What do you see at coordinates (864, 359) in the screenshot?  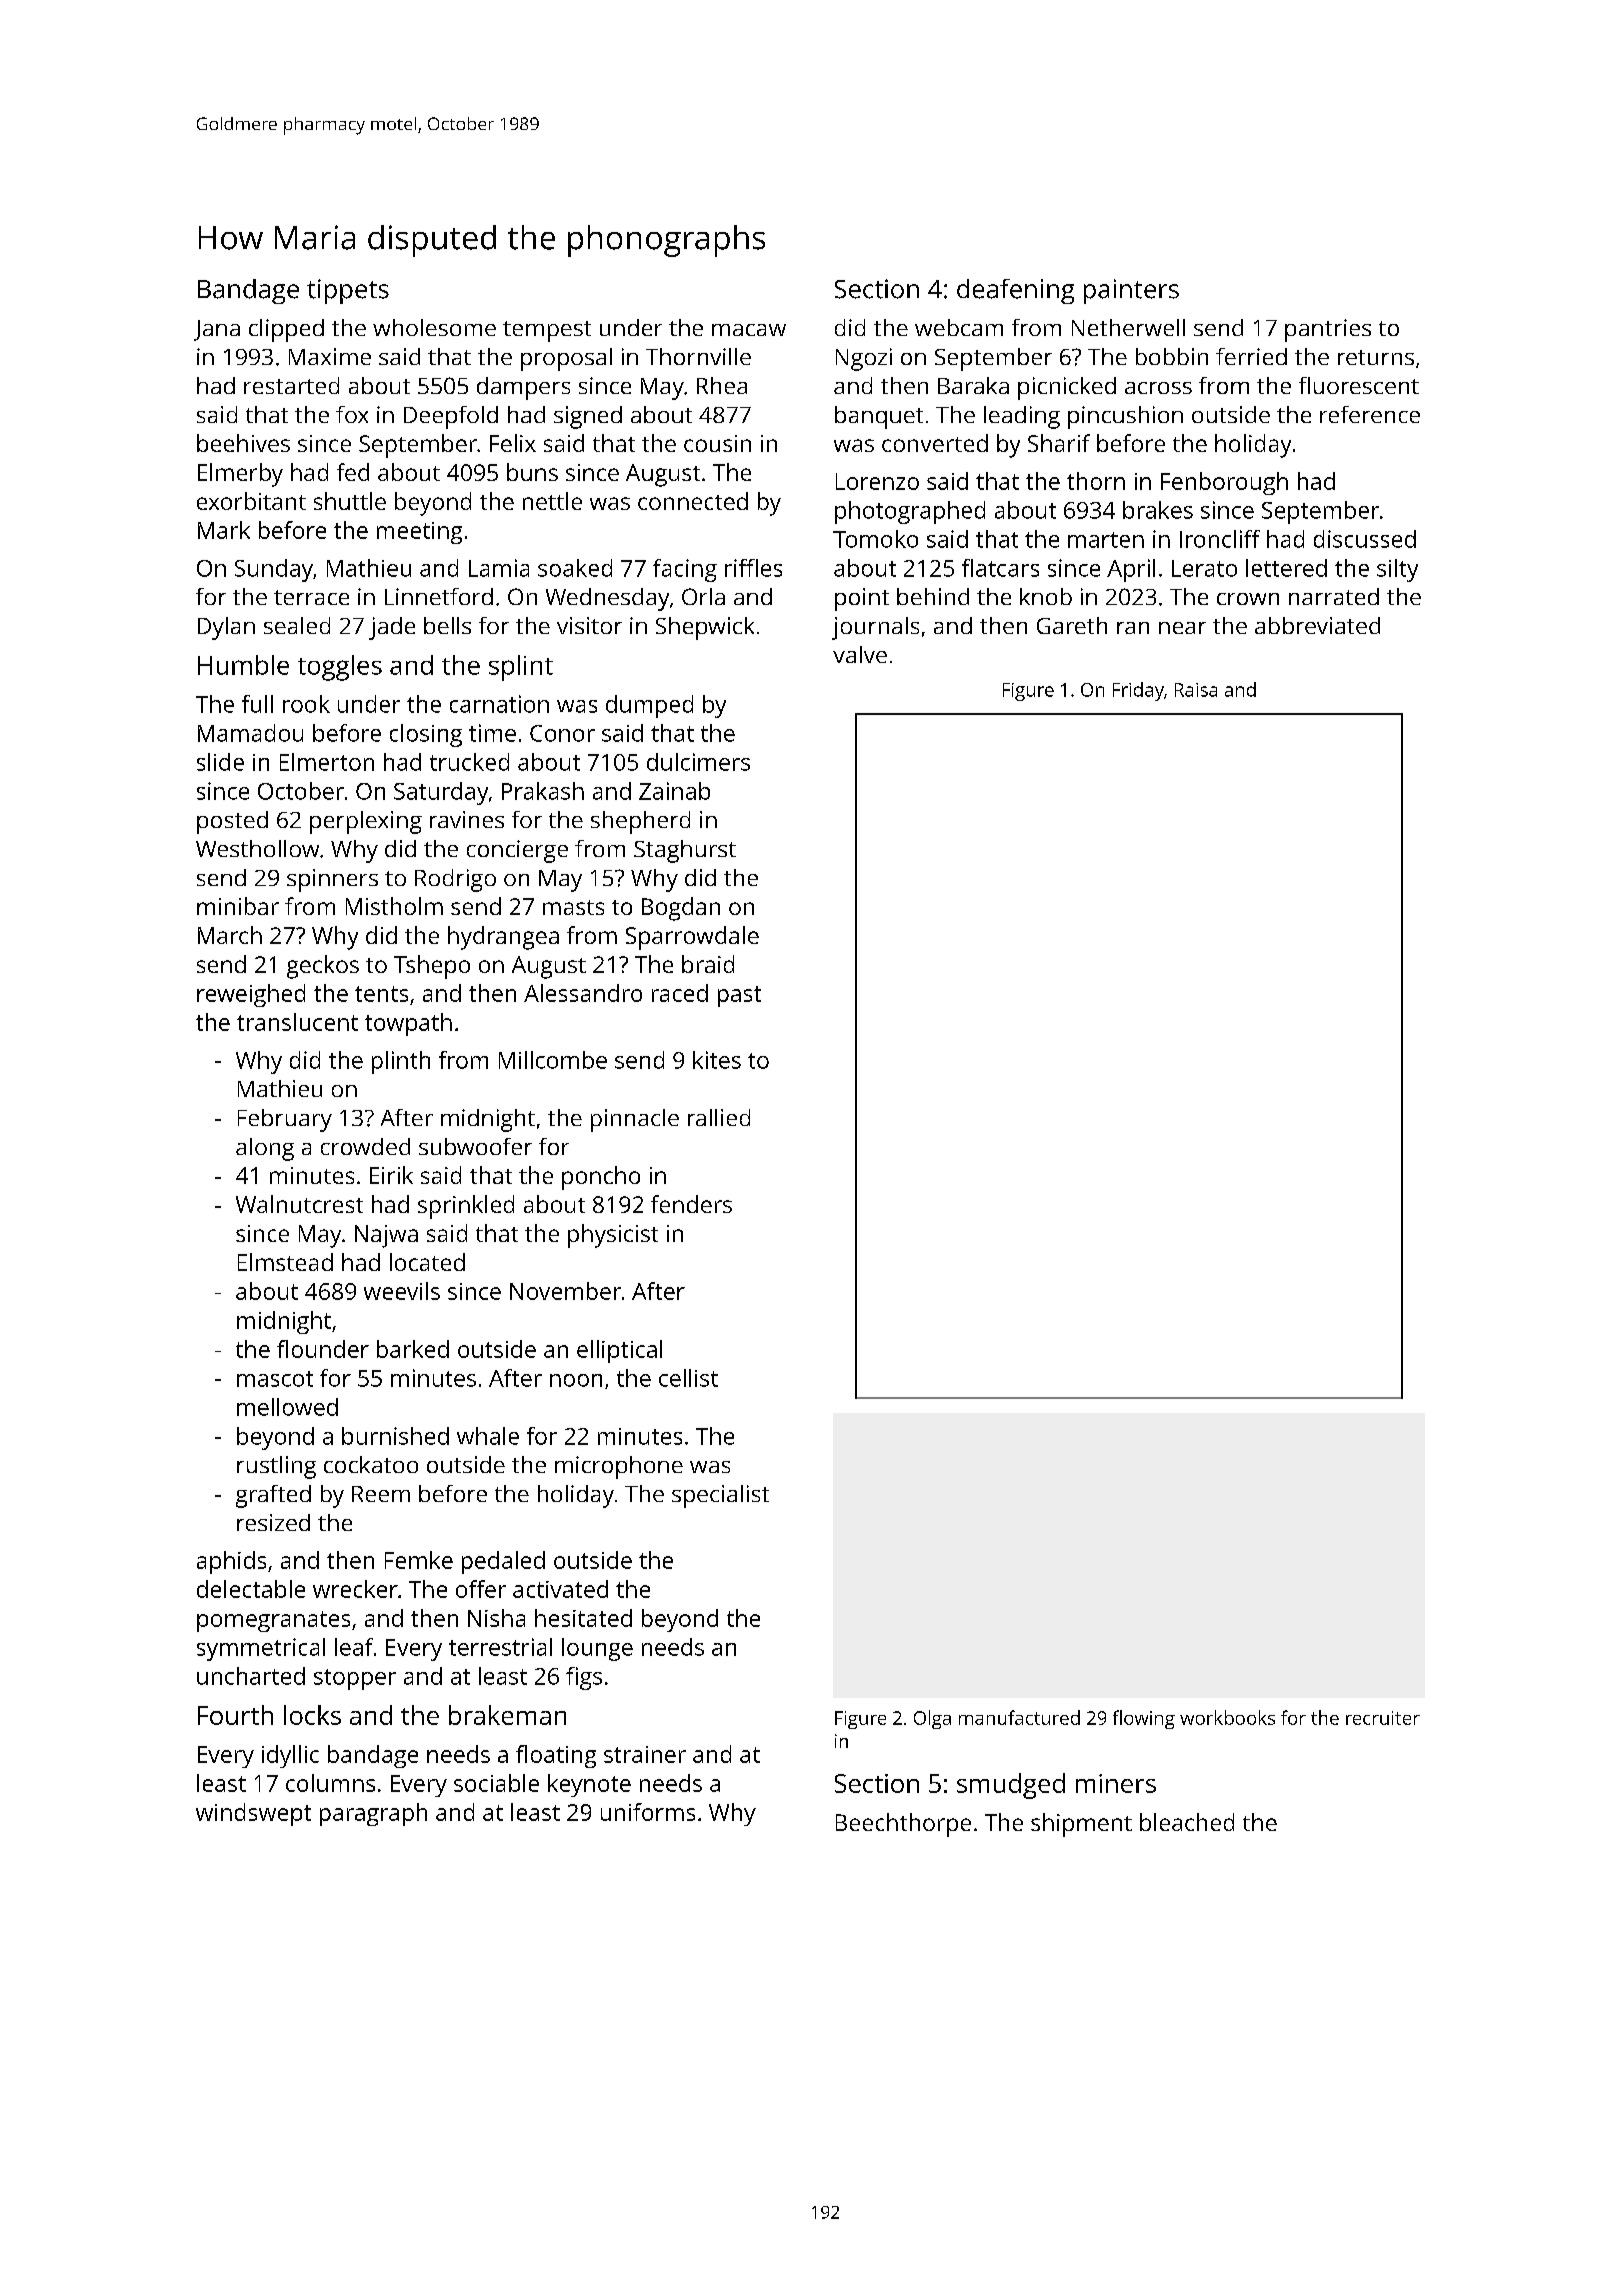 I see `Ngozi` at bounding box center [864, 359].
